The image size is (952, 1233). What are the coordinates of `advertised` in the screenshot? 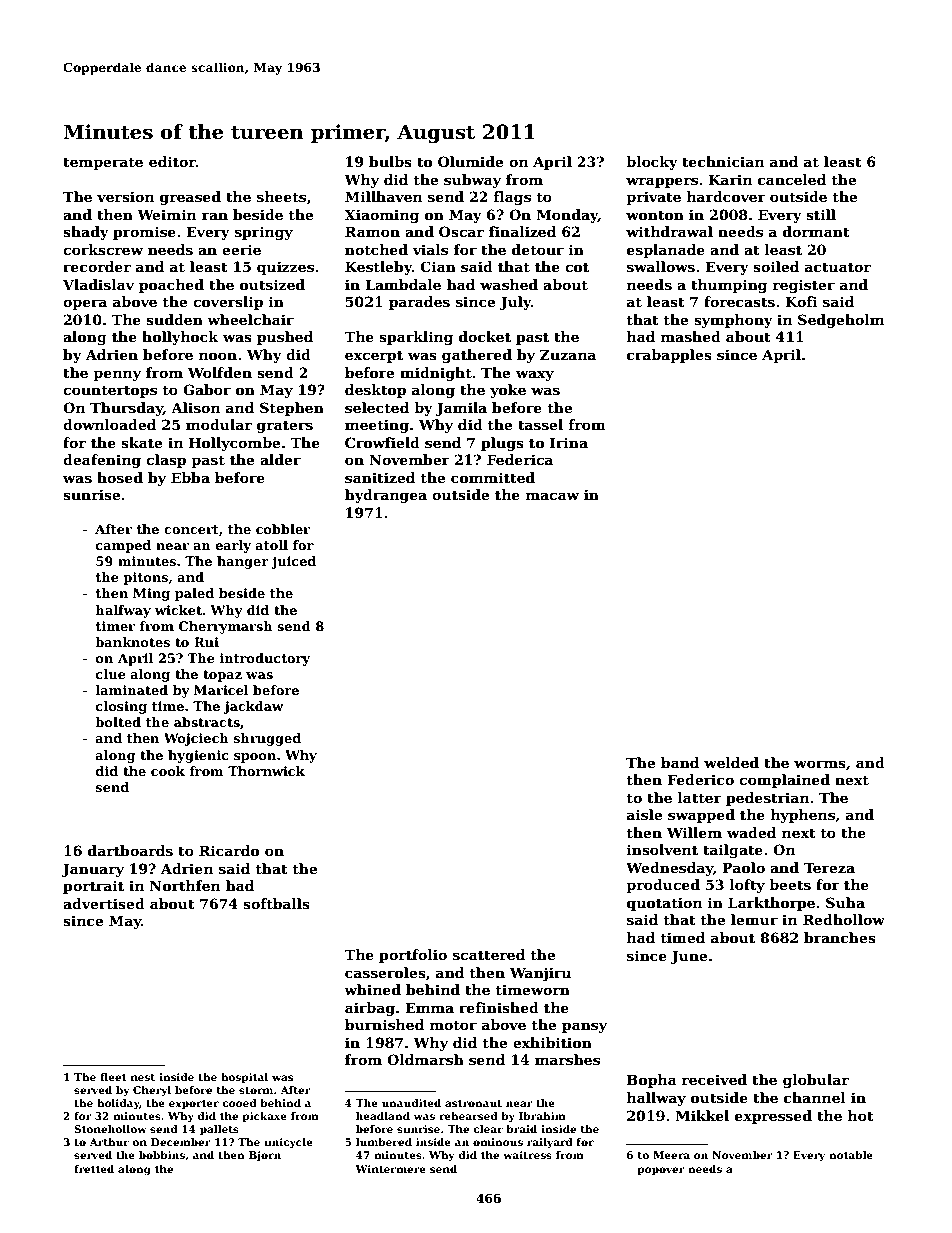 It's located at (104, 903).
